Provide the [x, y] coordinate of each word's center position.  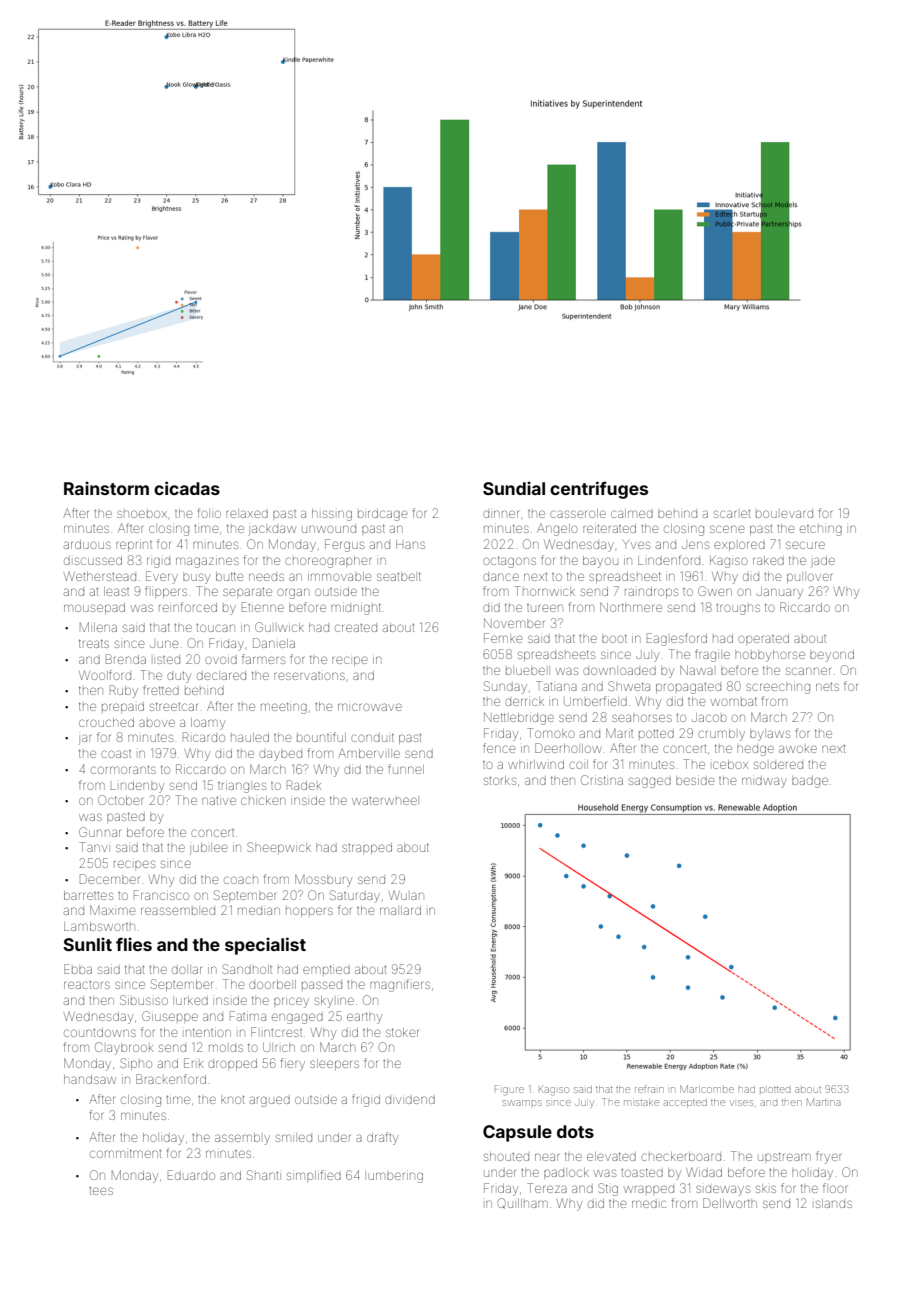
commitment [125, 1153]
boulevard [784, 514]
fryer [828, 1157]
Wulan [406, 895]
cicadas [187, 488]
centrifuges [599, 490]
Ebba [78, 969]
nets [827, 687]
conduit [372, 737]
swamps [522, 1103]
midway [764, 782]
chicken [263, 800]
